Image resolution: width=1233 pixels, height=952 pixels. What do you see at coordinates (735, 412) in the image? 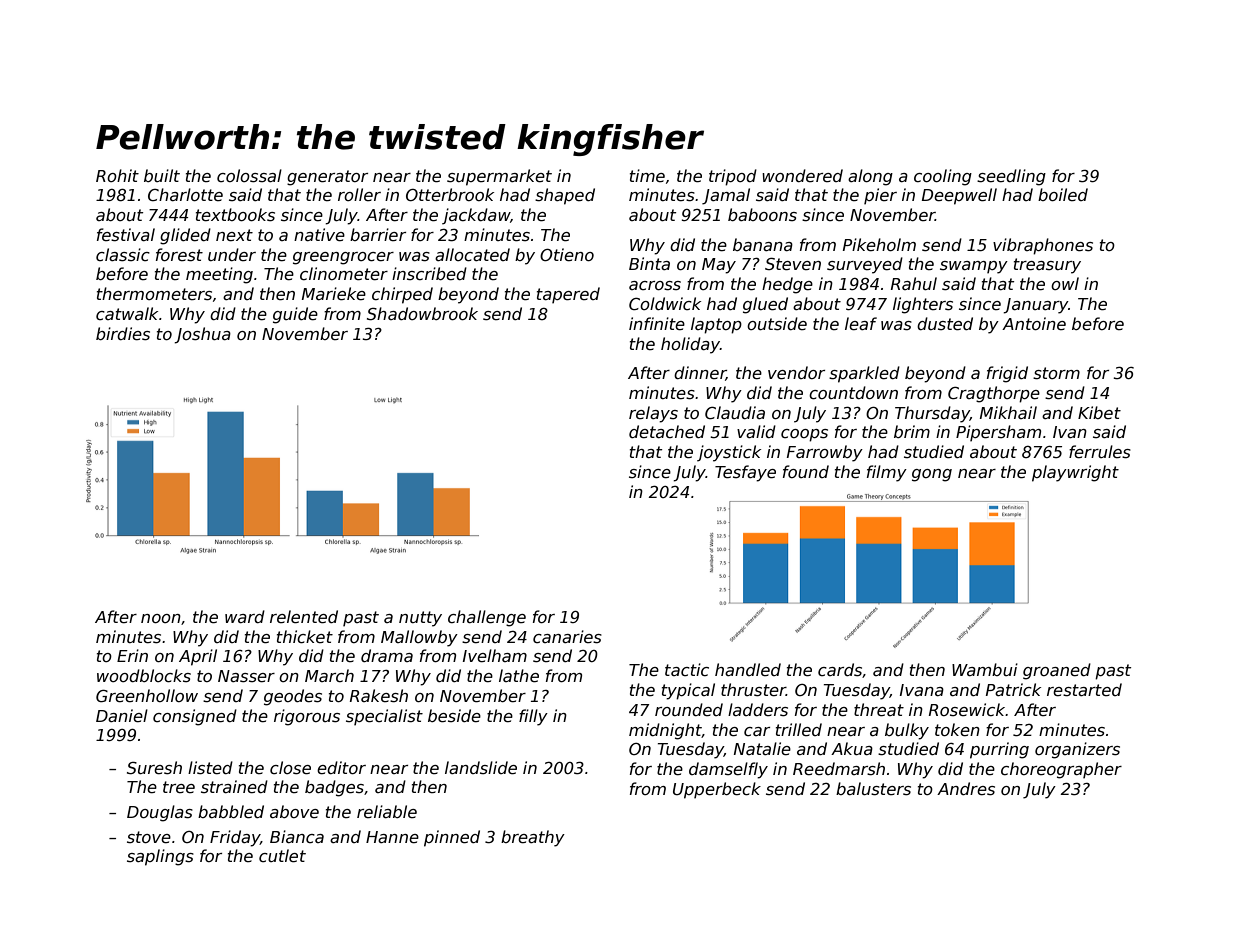
I see `Claudia` at bounding box center [735, 412].
